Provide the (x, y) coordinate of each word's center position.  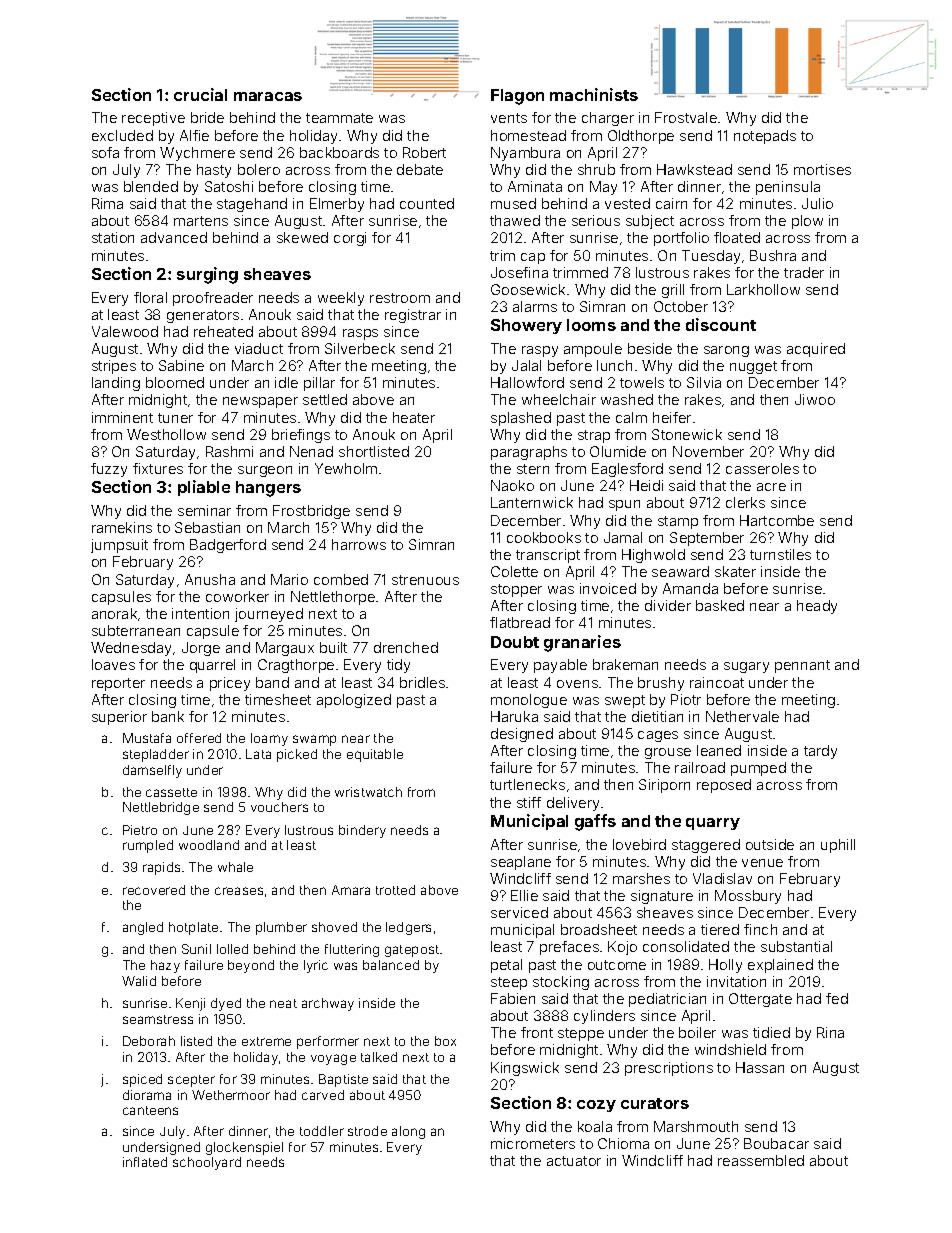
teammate (339, 118)
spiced (142, 1080)
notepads (765, 137)
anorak (114, 613)
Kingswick (525, 1069)
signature (662, 897)
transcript (548, 556)
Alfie (194, 135)
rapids (161, 868)
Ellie (524, 895)
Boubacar (776, 1143)
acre (771, 487)
